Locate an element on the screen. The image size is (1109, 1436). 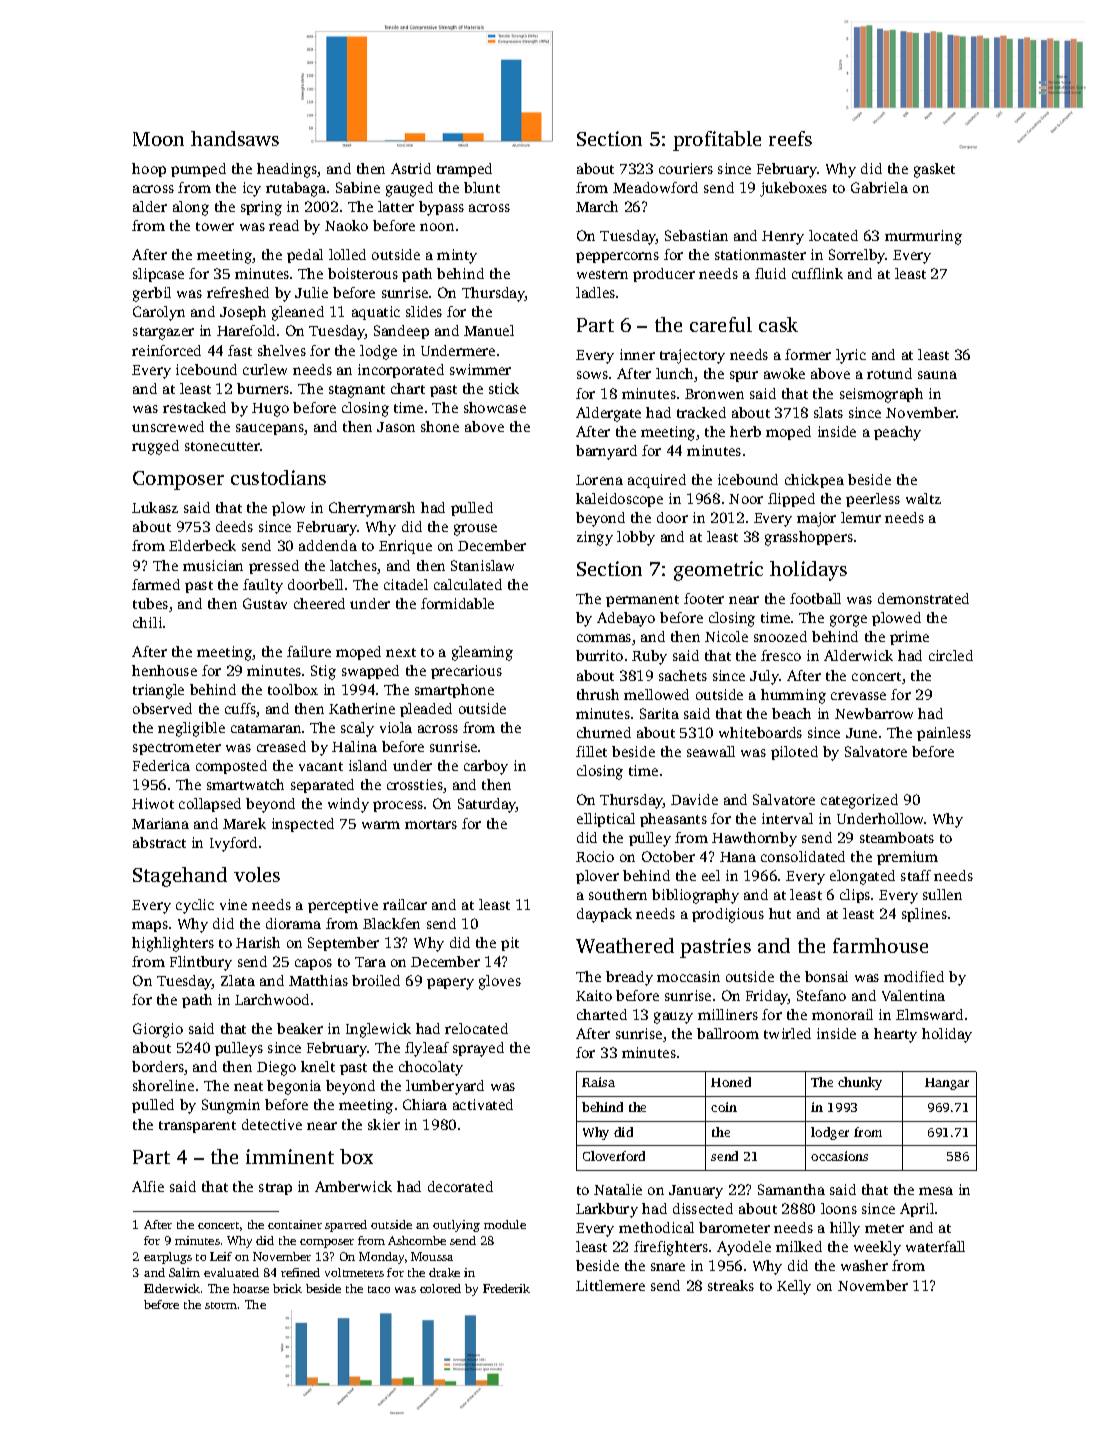
Amberwick is located at coordinates (353, 1186).
